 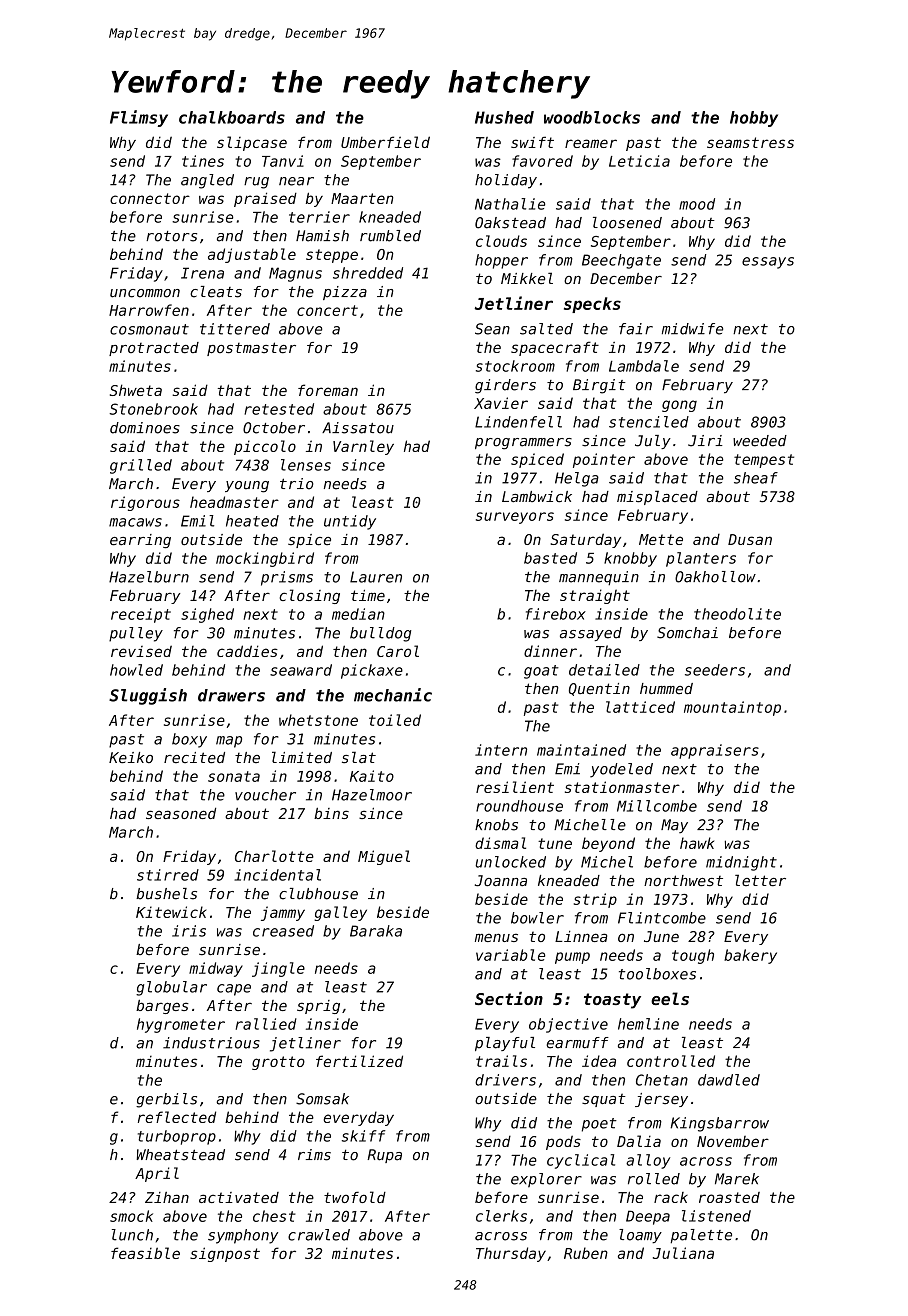 What do you see at coordinates (232, 117) in the screenshot?
I see `chalkboards` at bounding box center [232, 117].
